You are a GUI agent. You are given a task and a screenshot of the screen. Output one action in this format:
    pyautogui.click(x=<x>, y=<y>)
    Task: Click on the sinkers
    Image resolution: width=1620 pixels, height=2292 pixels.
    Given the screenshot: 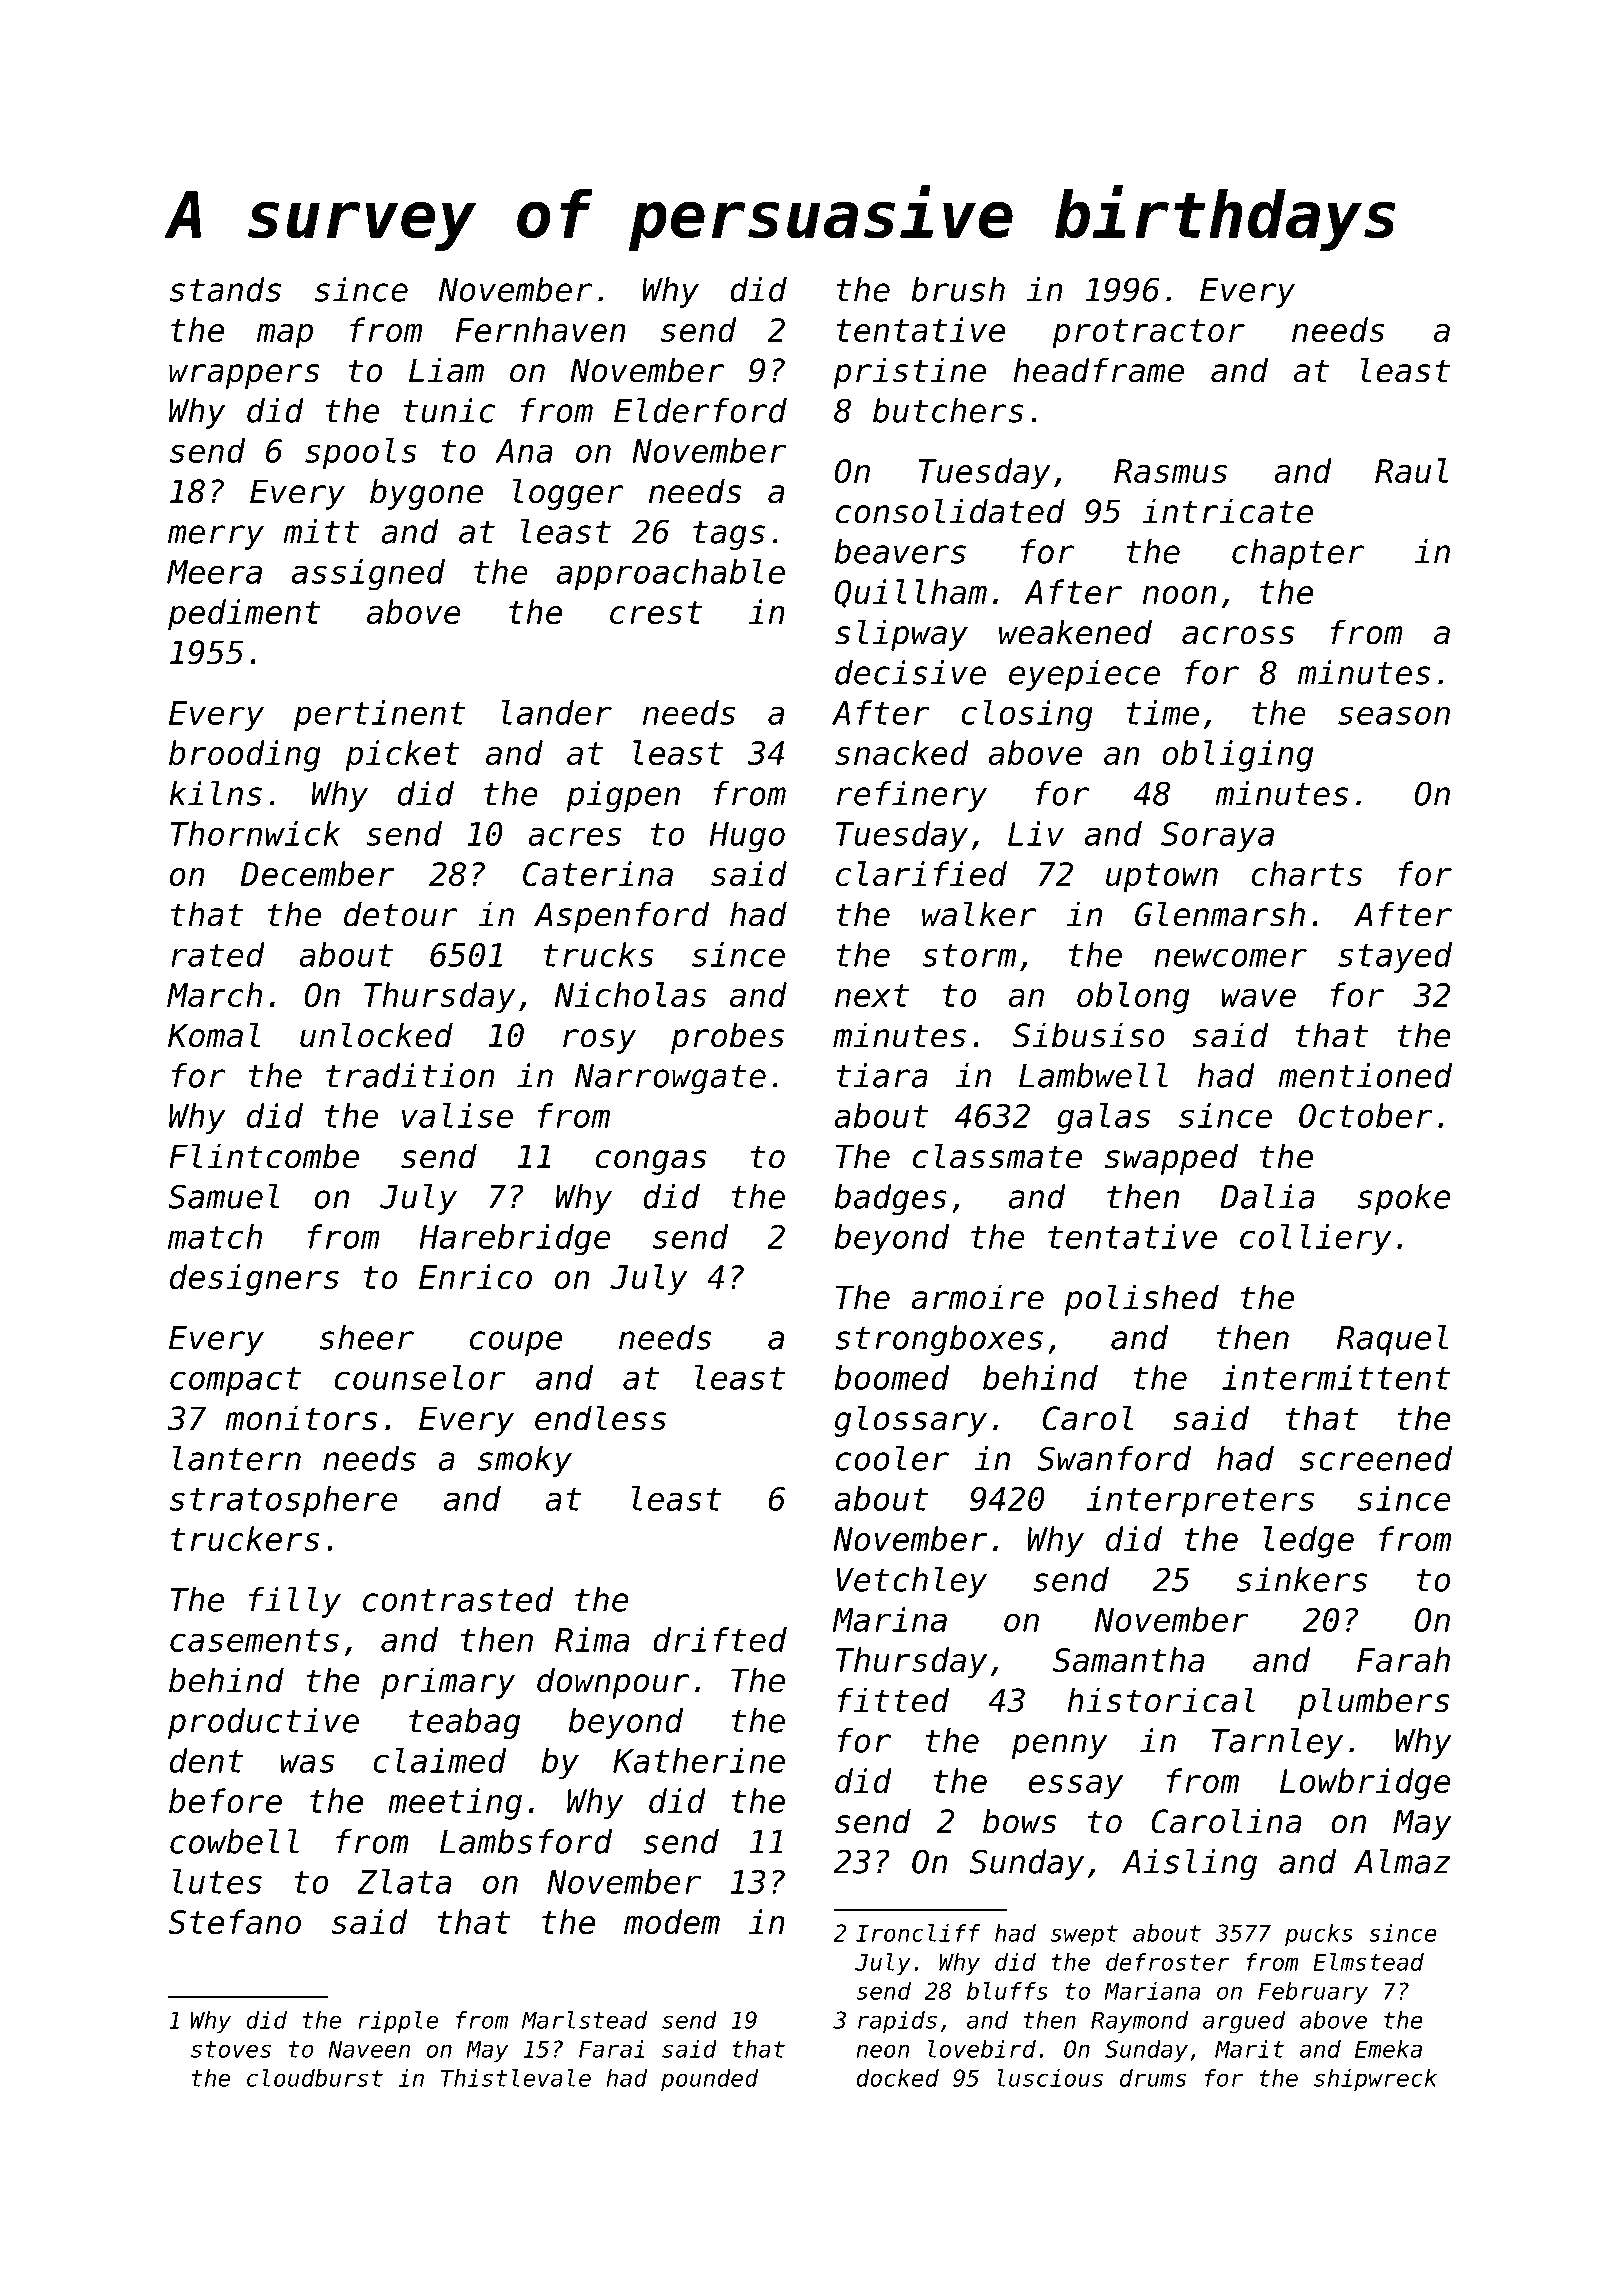 What is the action you would take?
    pyautogui.click(x=1302, y=1579)
